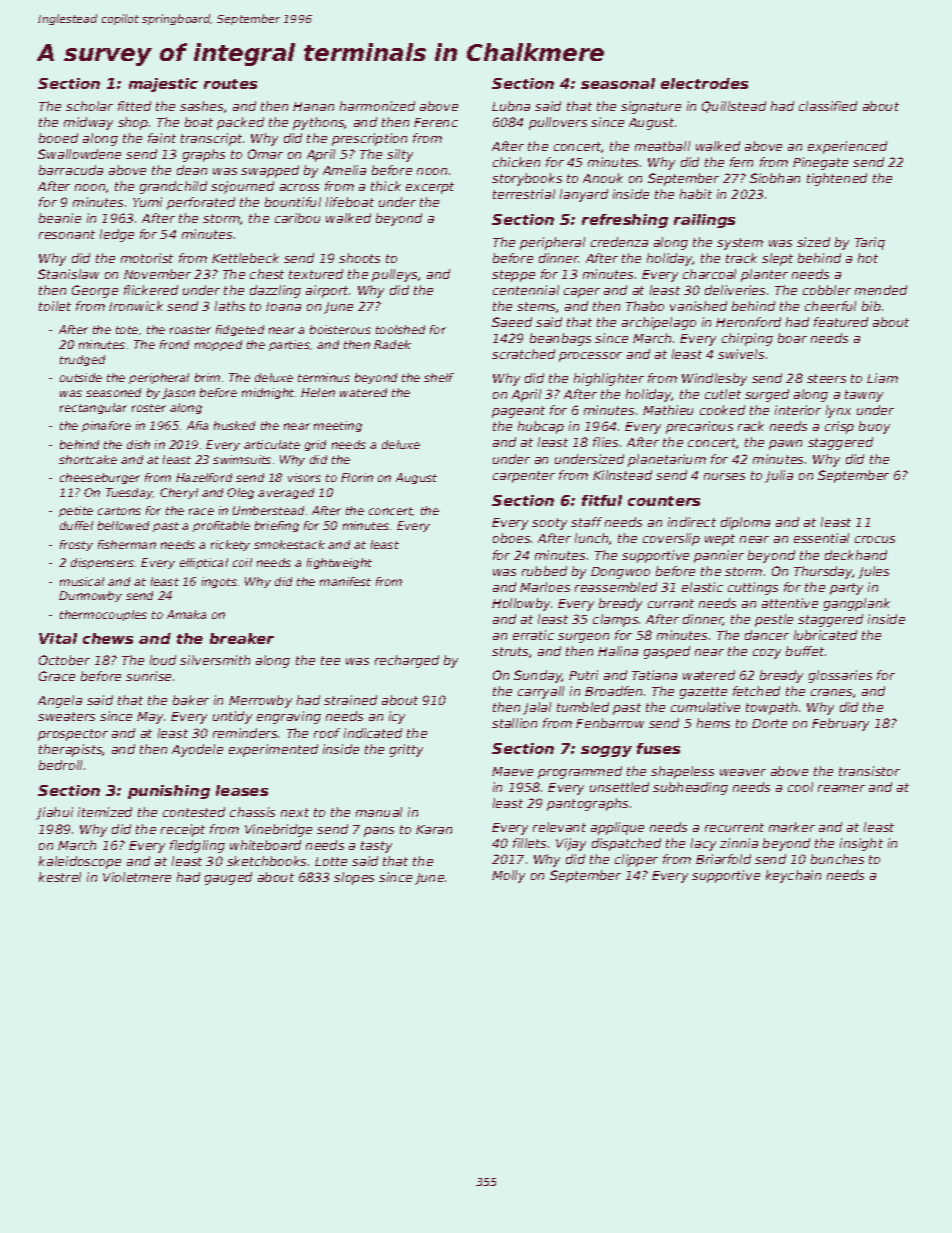 The width and height of the screenshot is (952, 1233). What do you see at coordinates (847, 147) in the screenshot?
I see `experienced` at bounding box center [847, 147].
